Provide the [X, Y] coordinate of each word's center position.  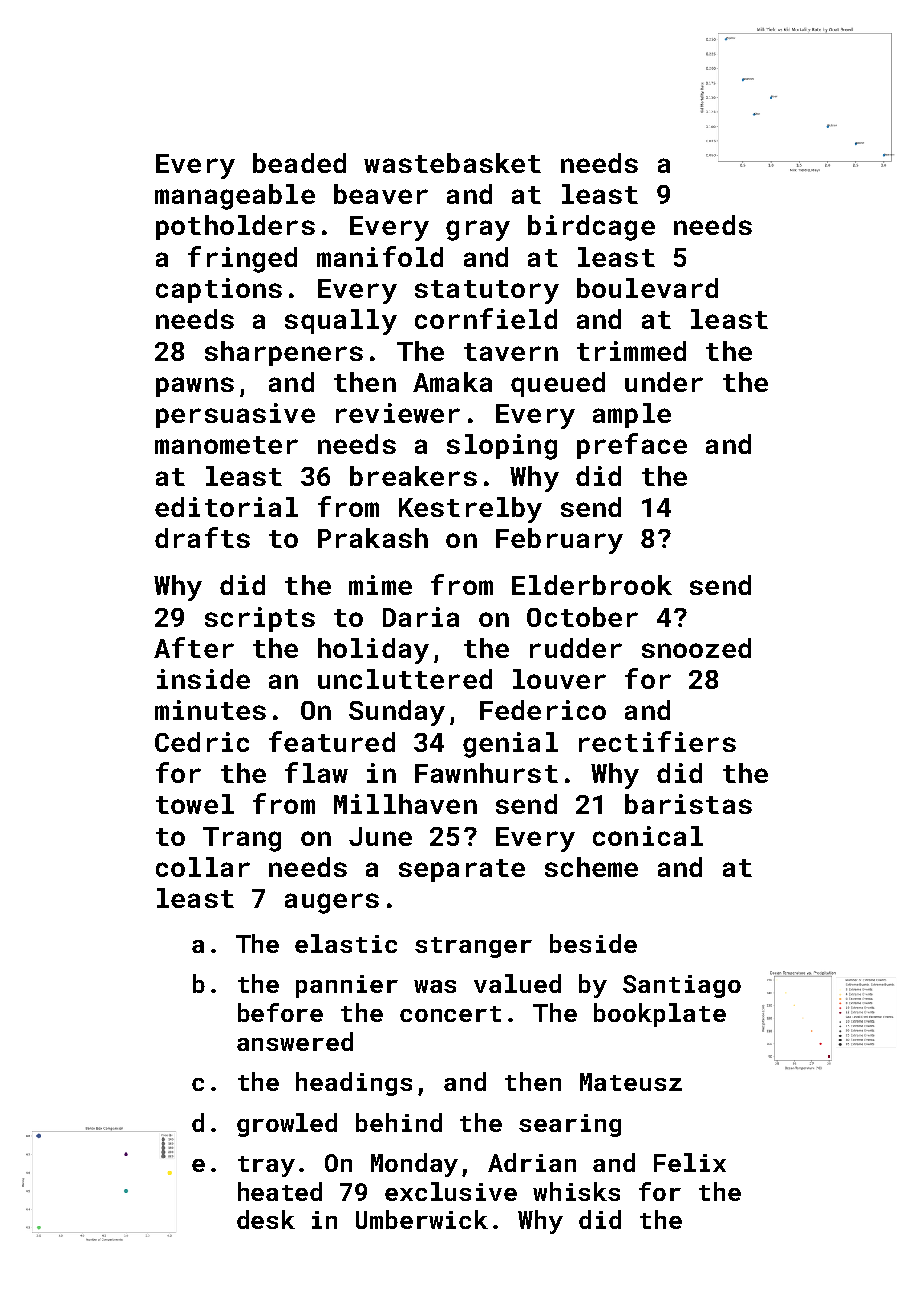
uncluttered [405, 679]
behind [399, 1122]
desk [266, 1219]
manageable [235, 197]
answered [295, 1041]
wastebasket [452, 163]
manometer [226, 445]
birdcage [591, 228]
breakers [413, 476]
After [194, 647]
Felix [690, 1162]
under [664, 382]
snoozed [696, 648]
